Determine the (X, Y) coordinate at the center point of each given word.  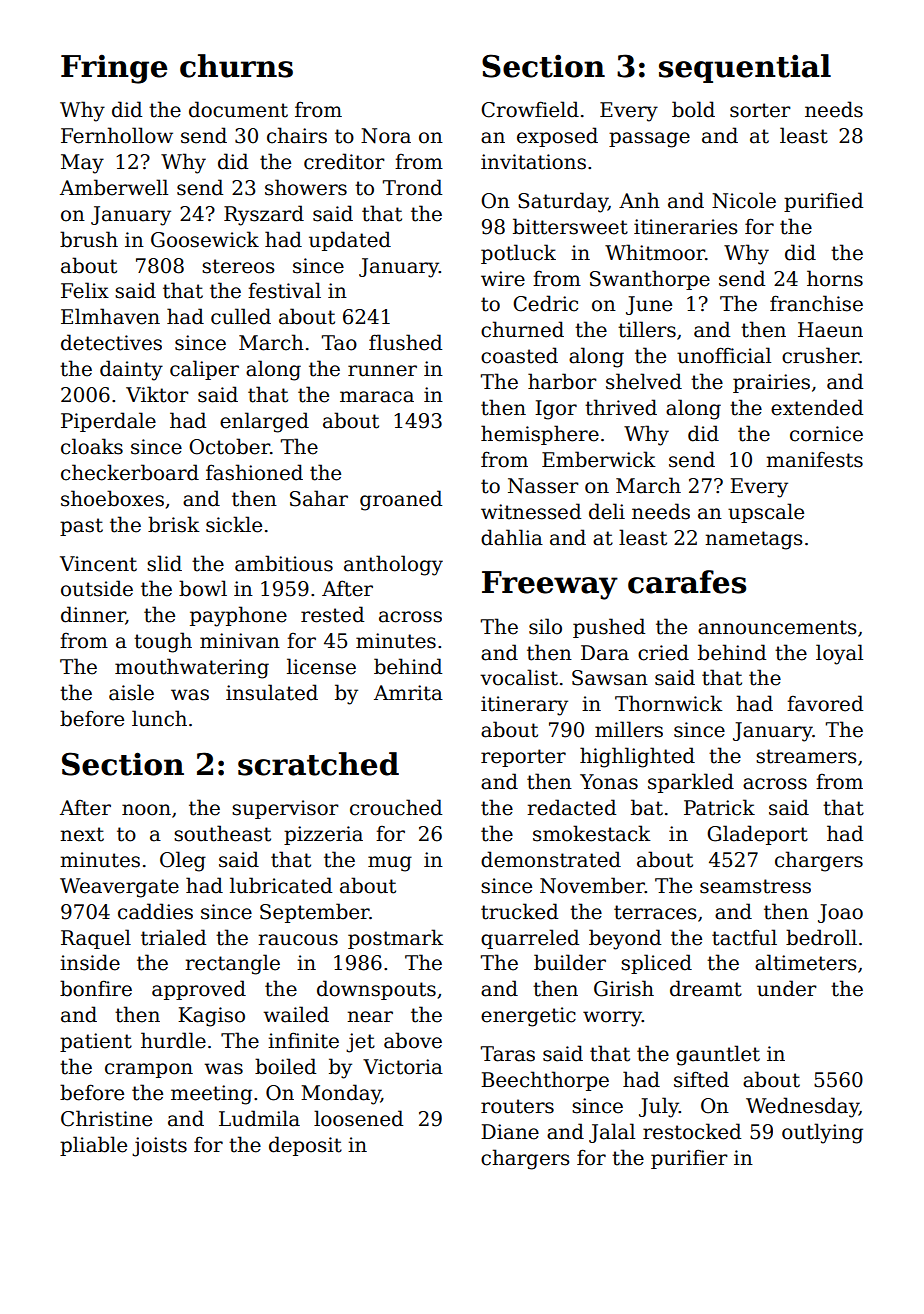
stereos (238, 266)
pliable (93, 1146)
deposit (305, 1146)
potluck (518, 254)
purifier (689, 1159)
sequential (745, 68)
